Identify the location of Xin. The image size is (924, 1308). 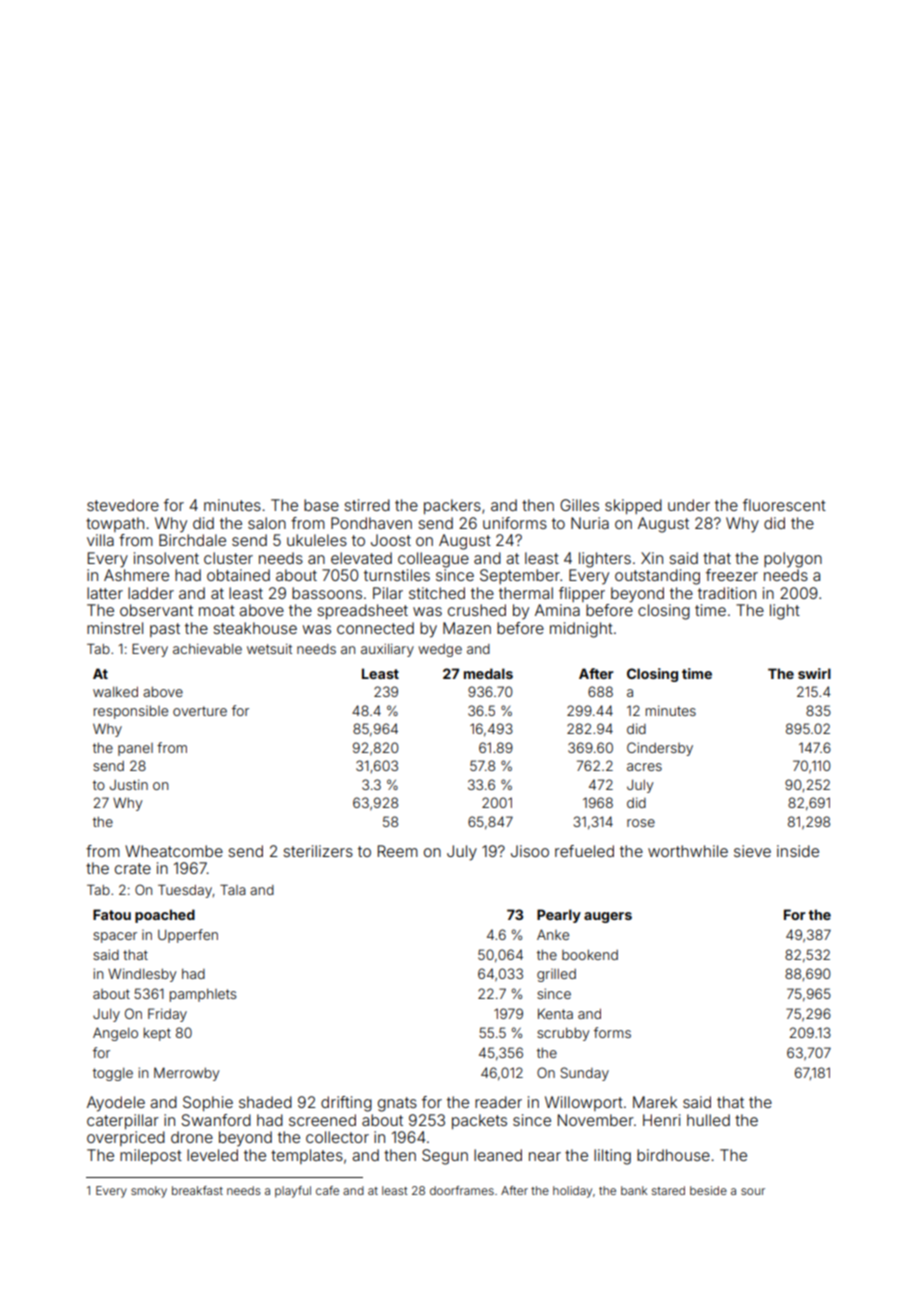
(652, 558).
